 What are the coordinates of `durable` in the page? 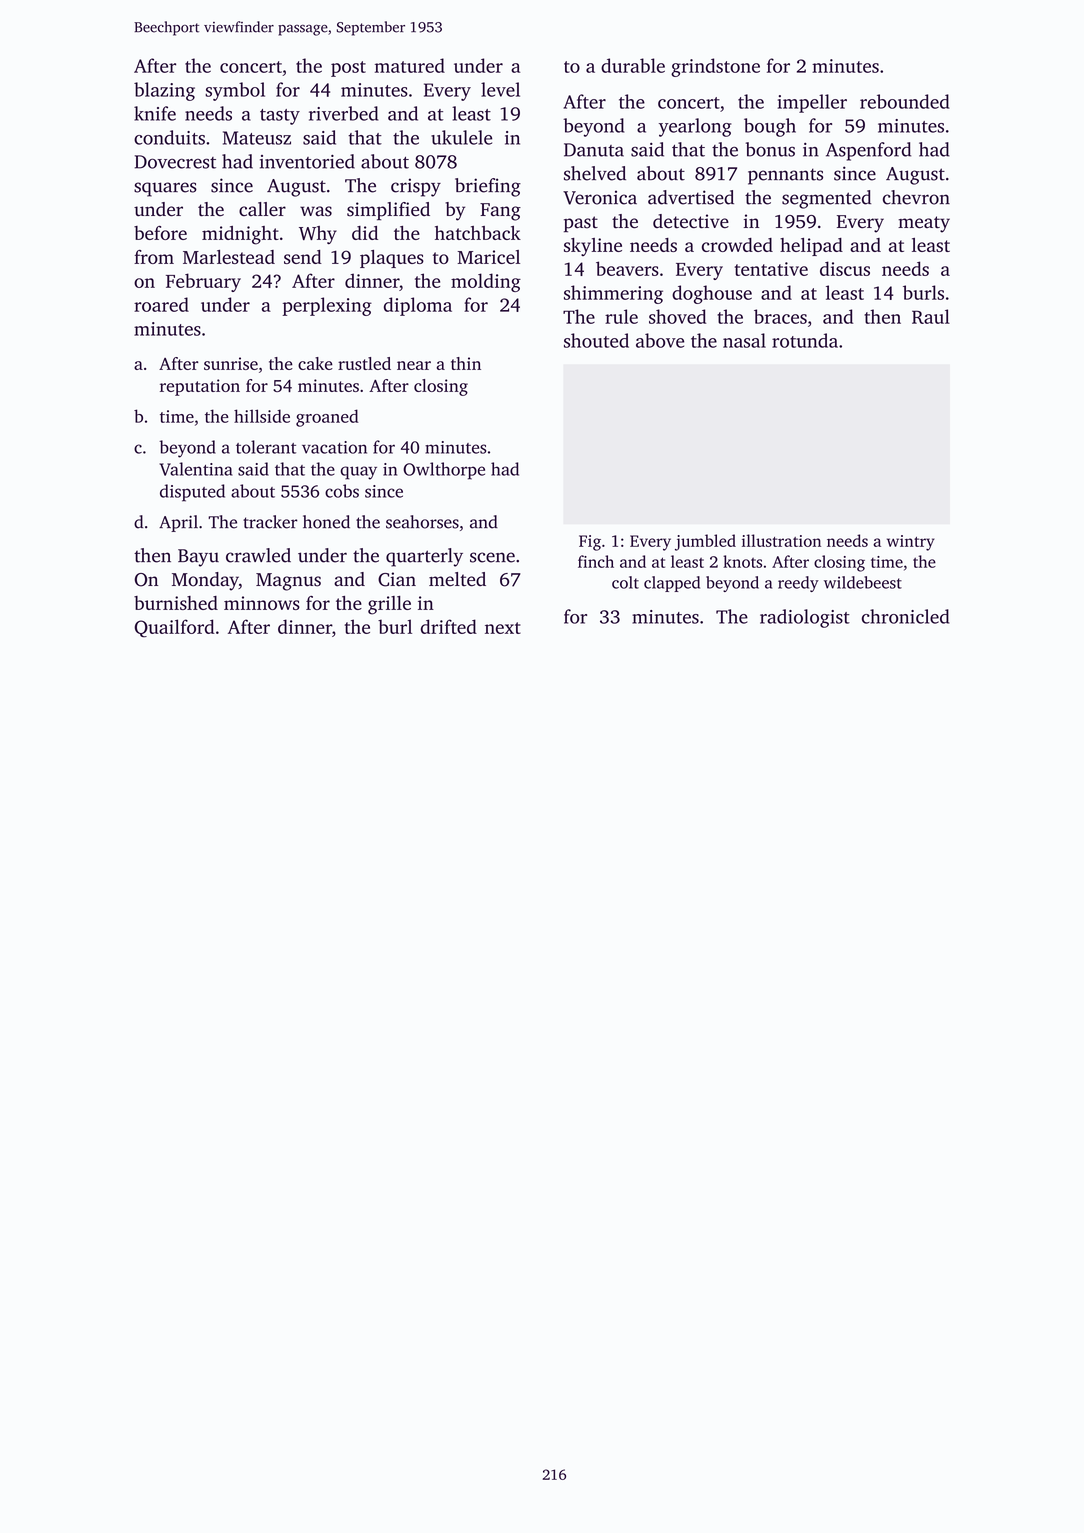 It's located at (633, 65).
